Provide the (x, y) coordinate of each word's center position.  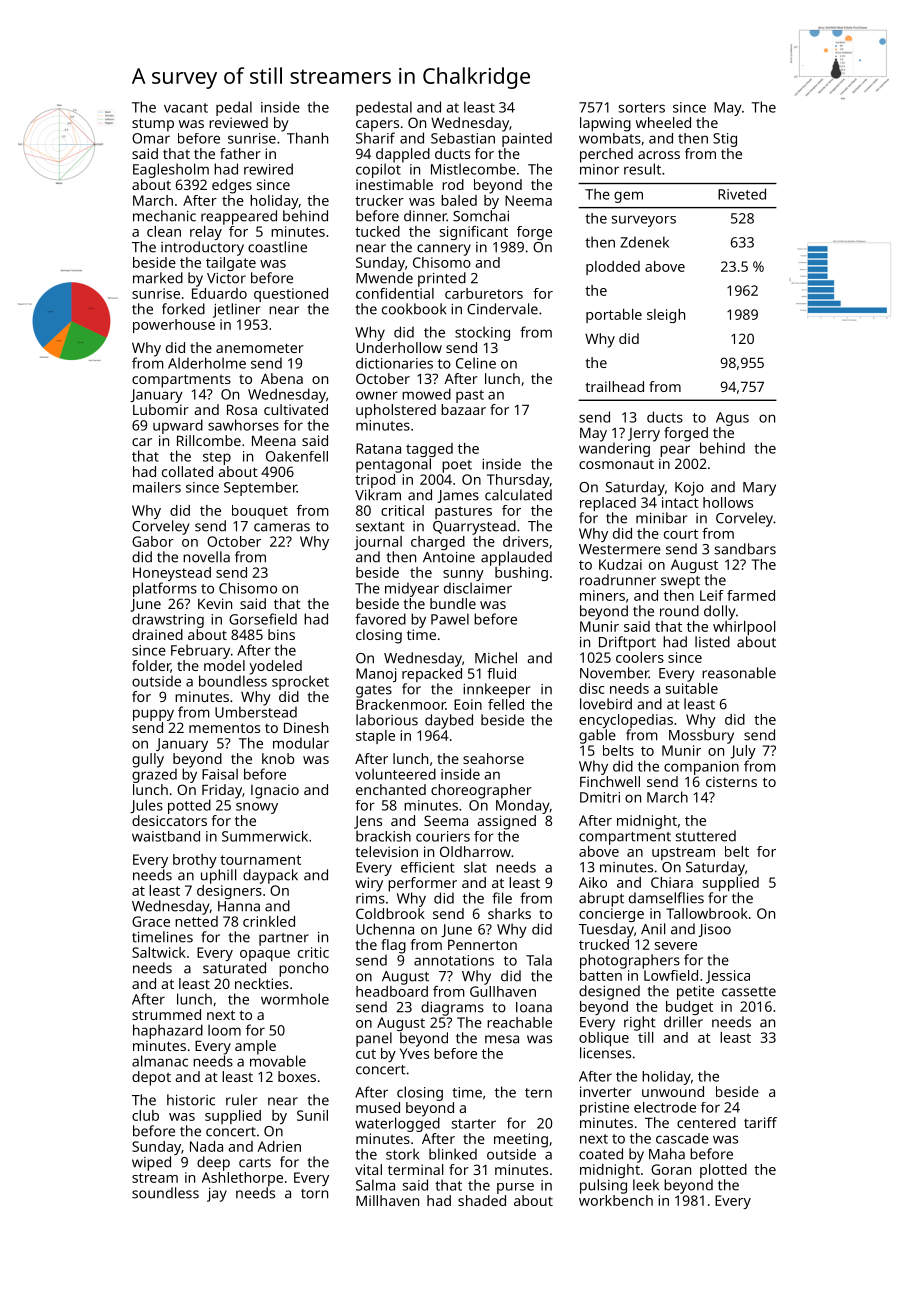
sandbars (745, 549)
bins (281, 634)
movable (278, 1061)
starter (474, 1124)
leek (646, 1185)
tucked (377, 231)
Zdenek (644, 242)
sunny (463, 575)
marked (158, 278)
